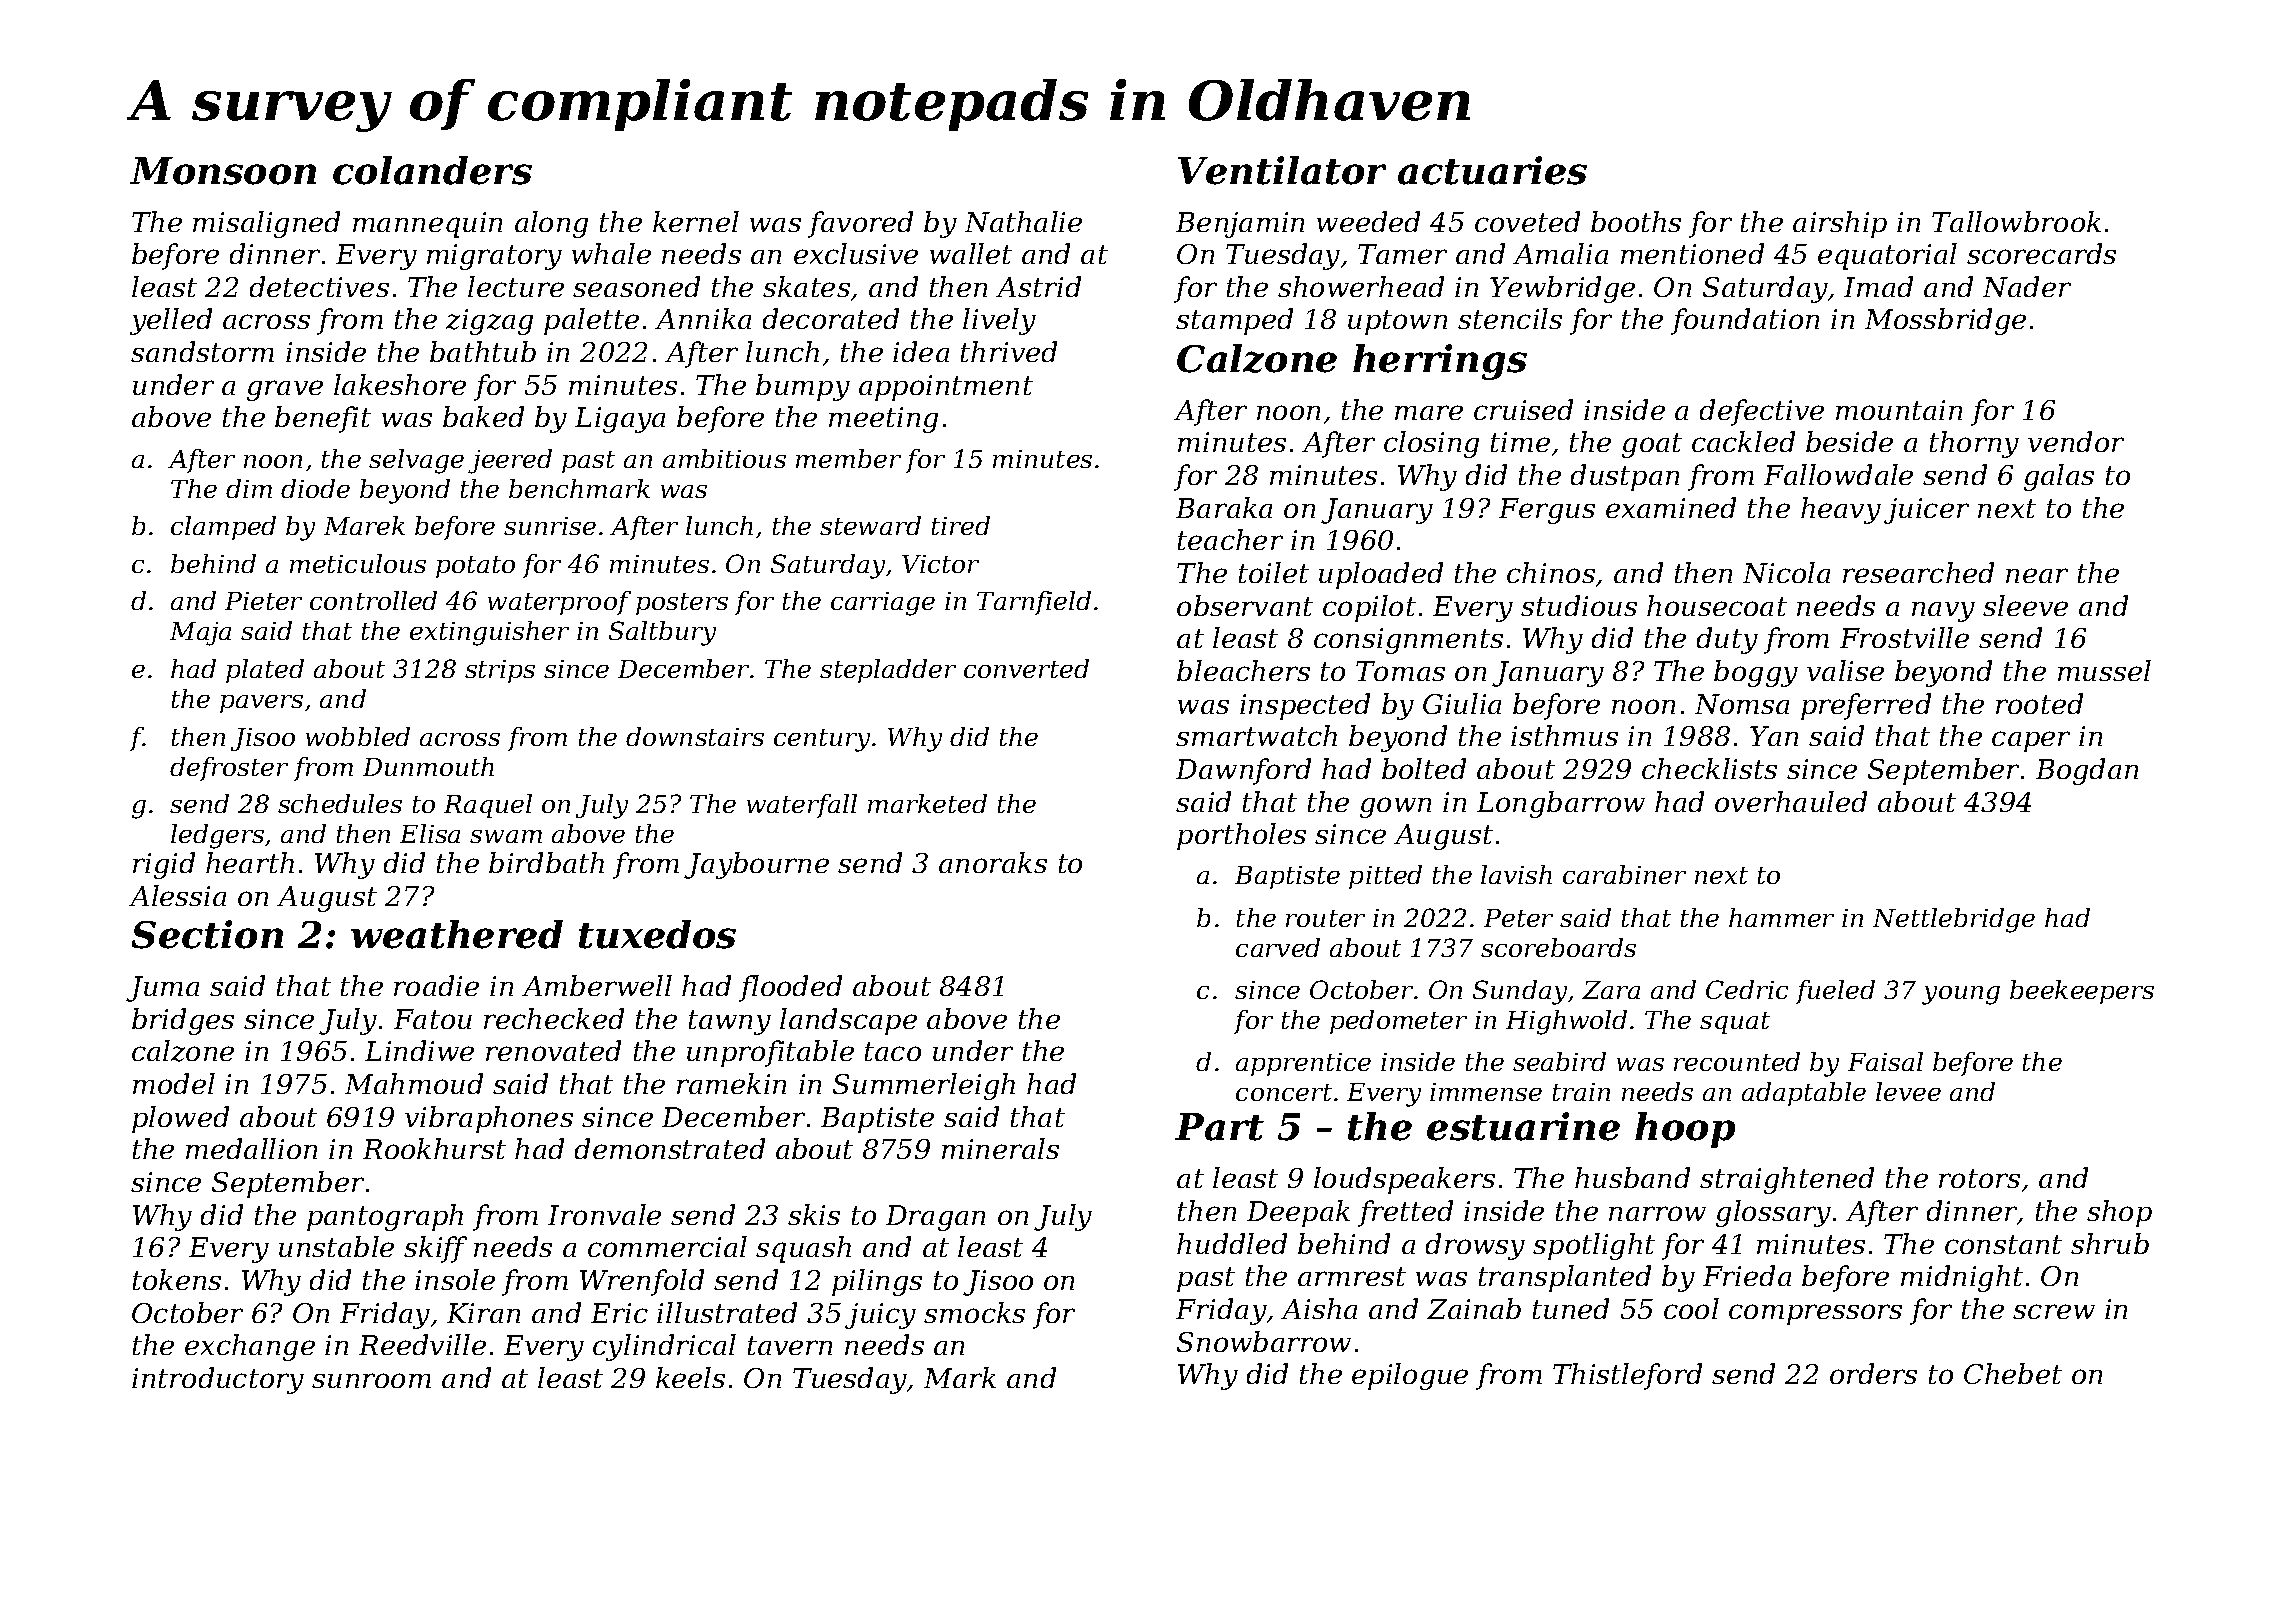 The width and height of the page is (2292, 1620). Describe the element at coordinates (1961, 995) in the page. I see `young` at that location.
